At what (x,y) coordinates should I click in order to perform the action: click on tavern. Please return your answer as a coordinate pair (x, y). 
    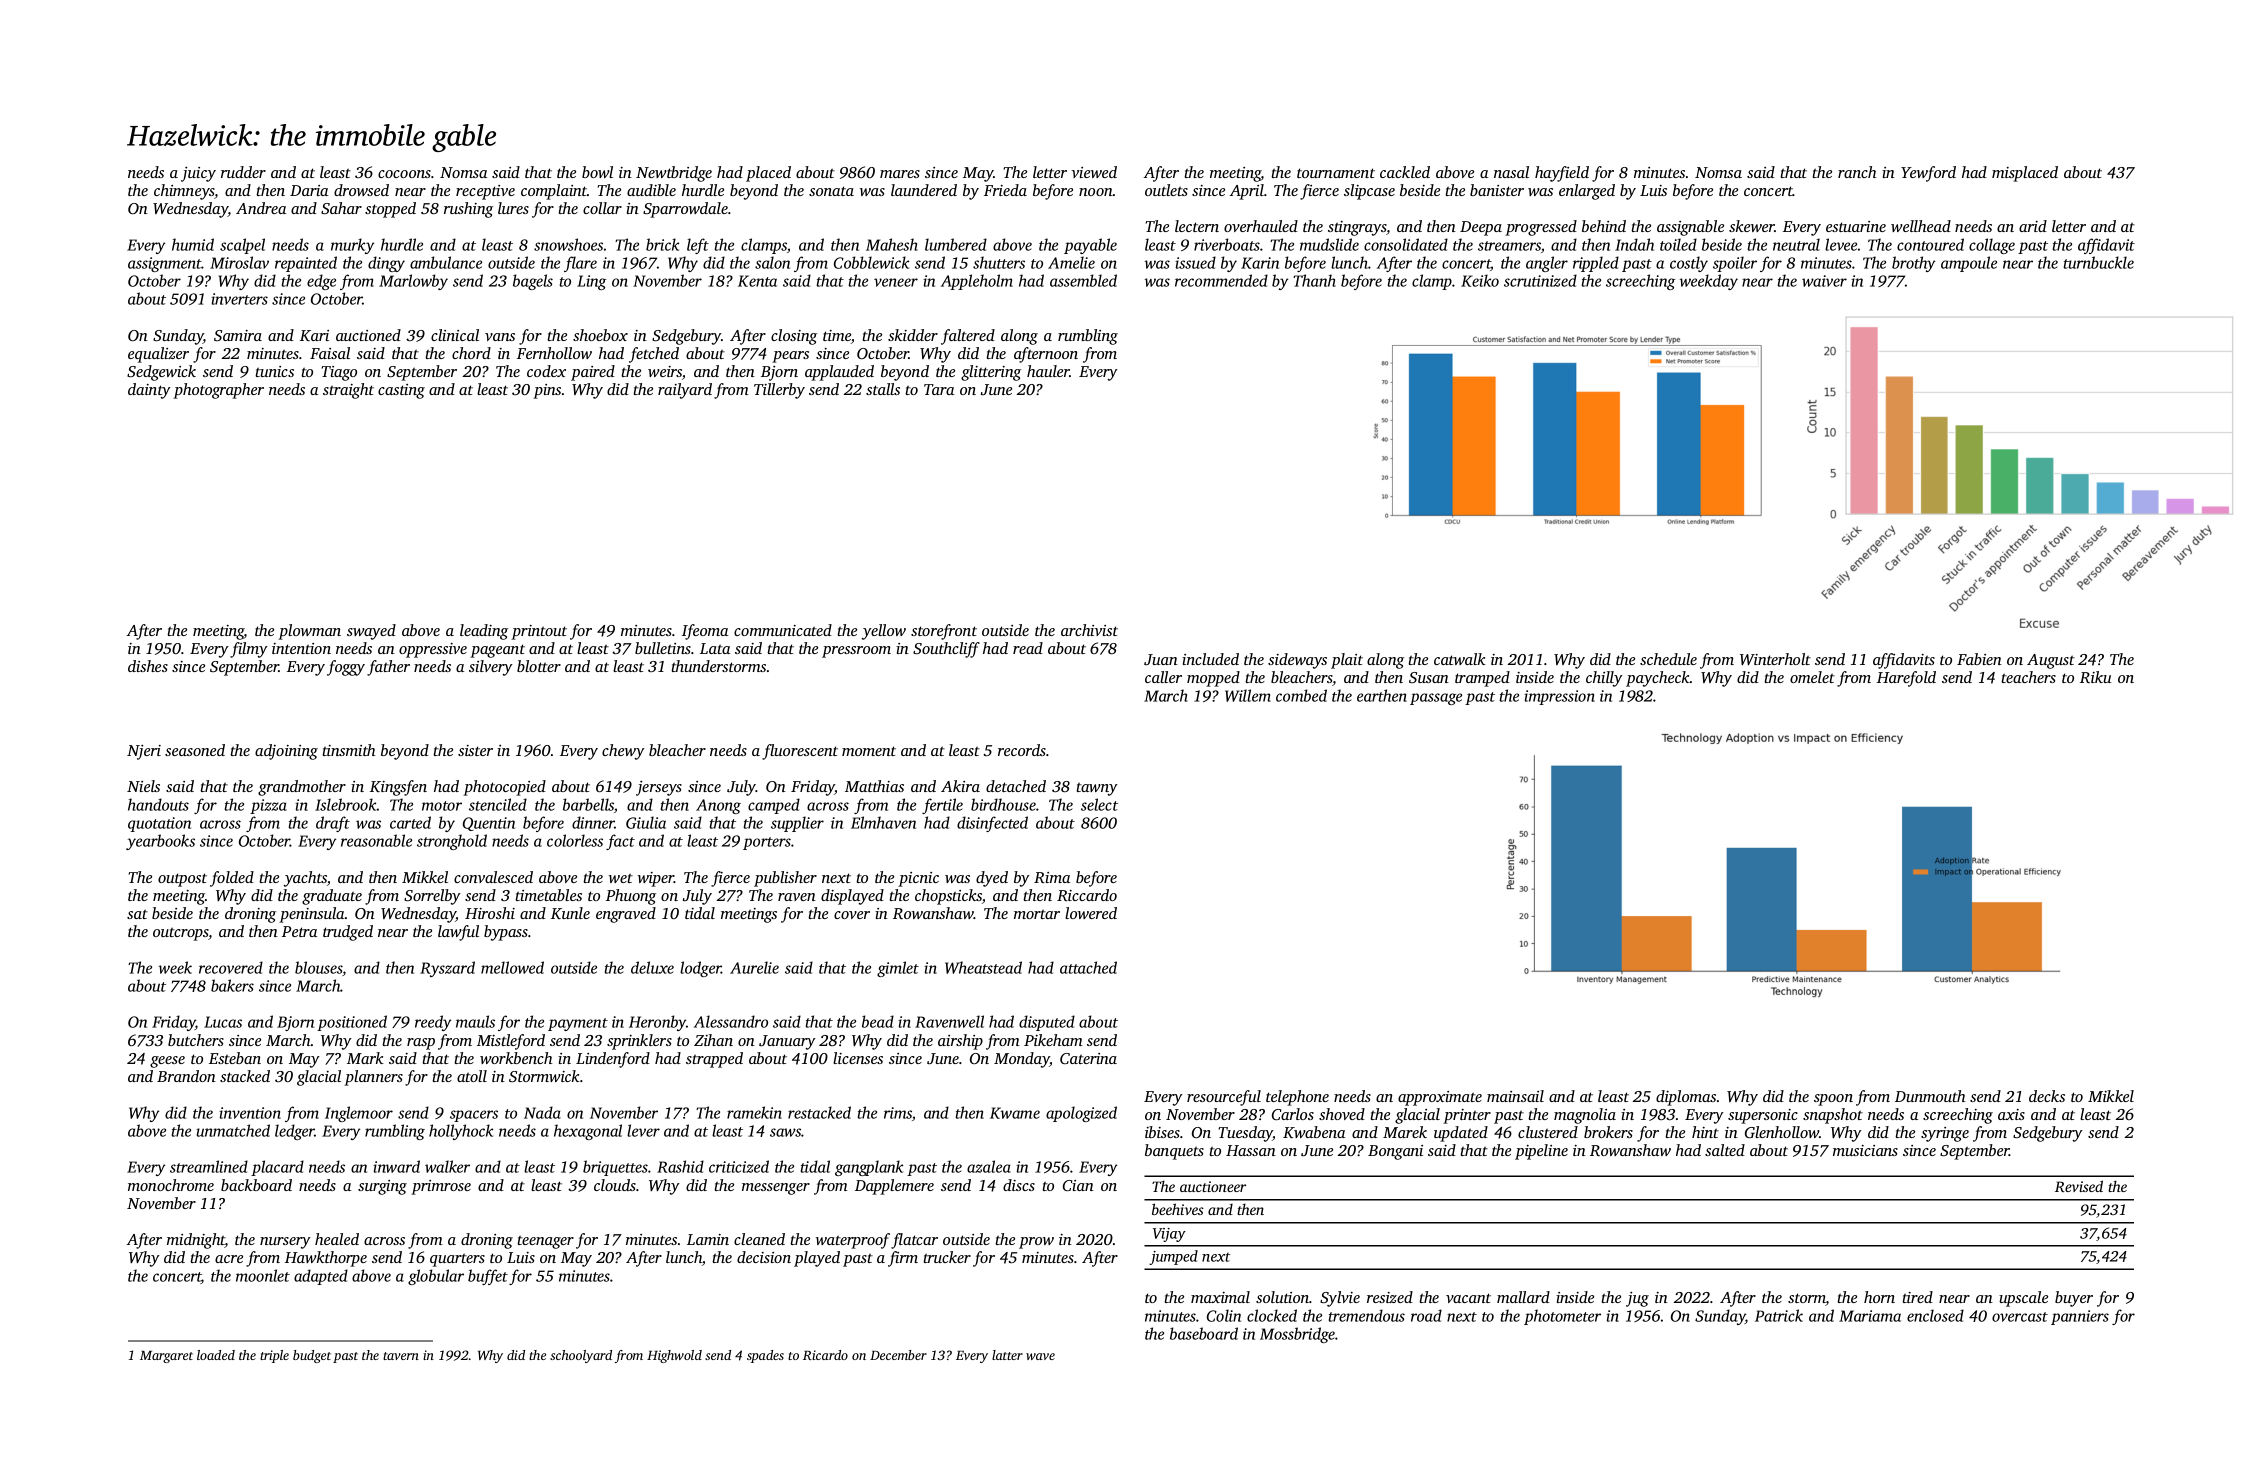
    Looking at the image, I should click on (401, 1356).
